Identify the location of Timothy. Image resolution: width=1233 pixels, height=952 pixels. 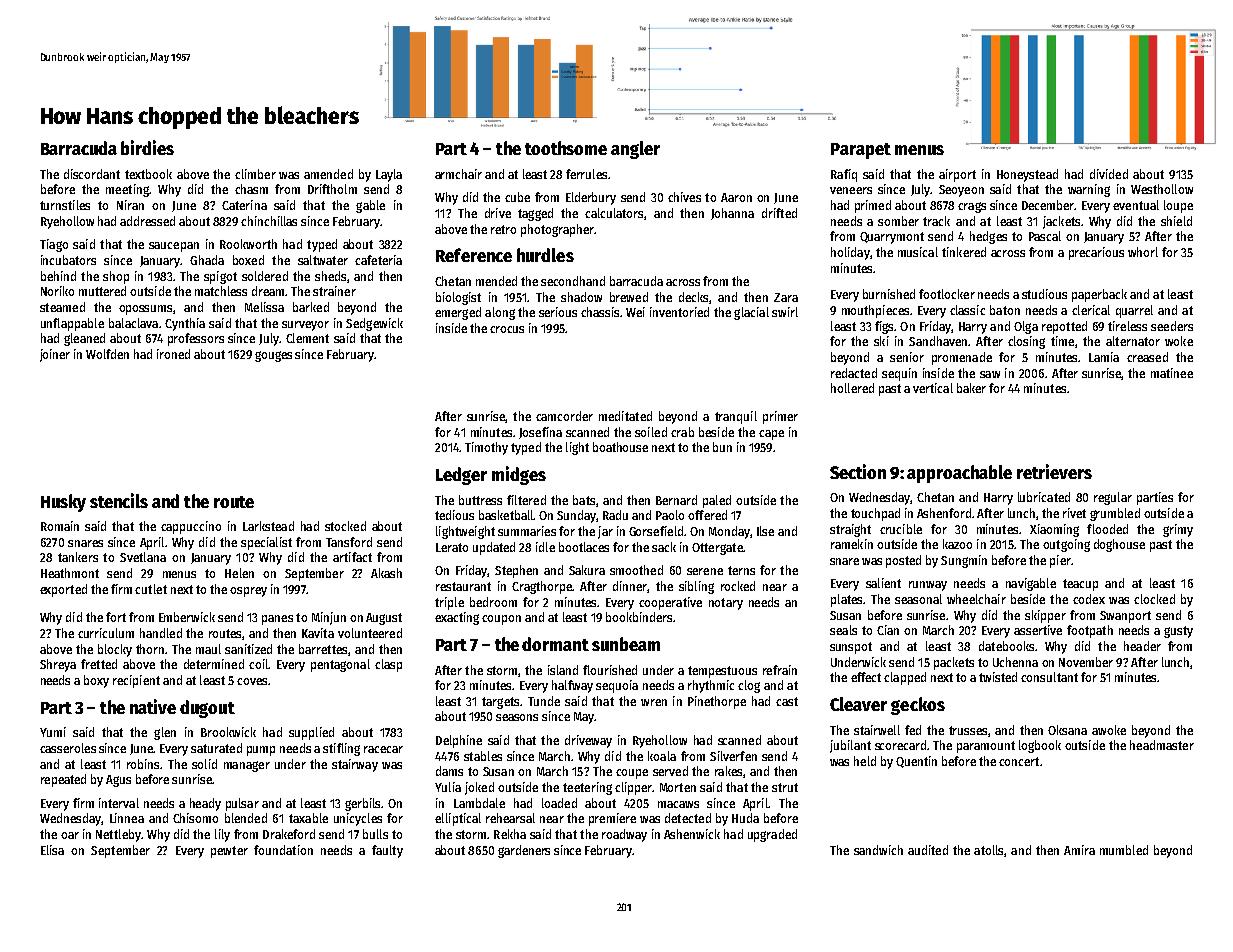
(486, 448).
